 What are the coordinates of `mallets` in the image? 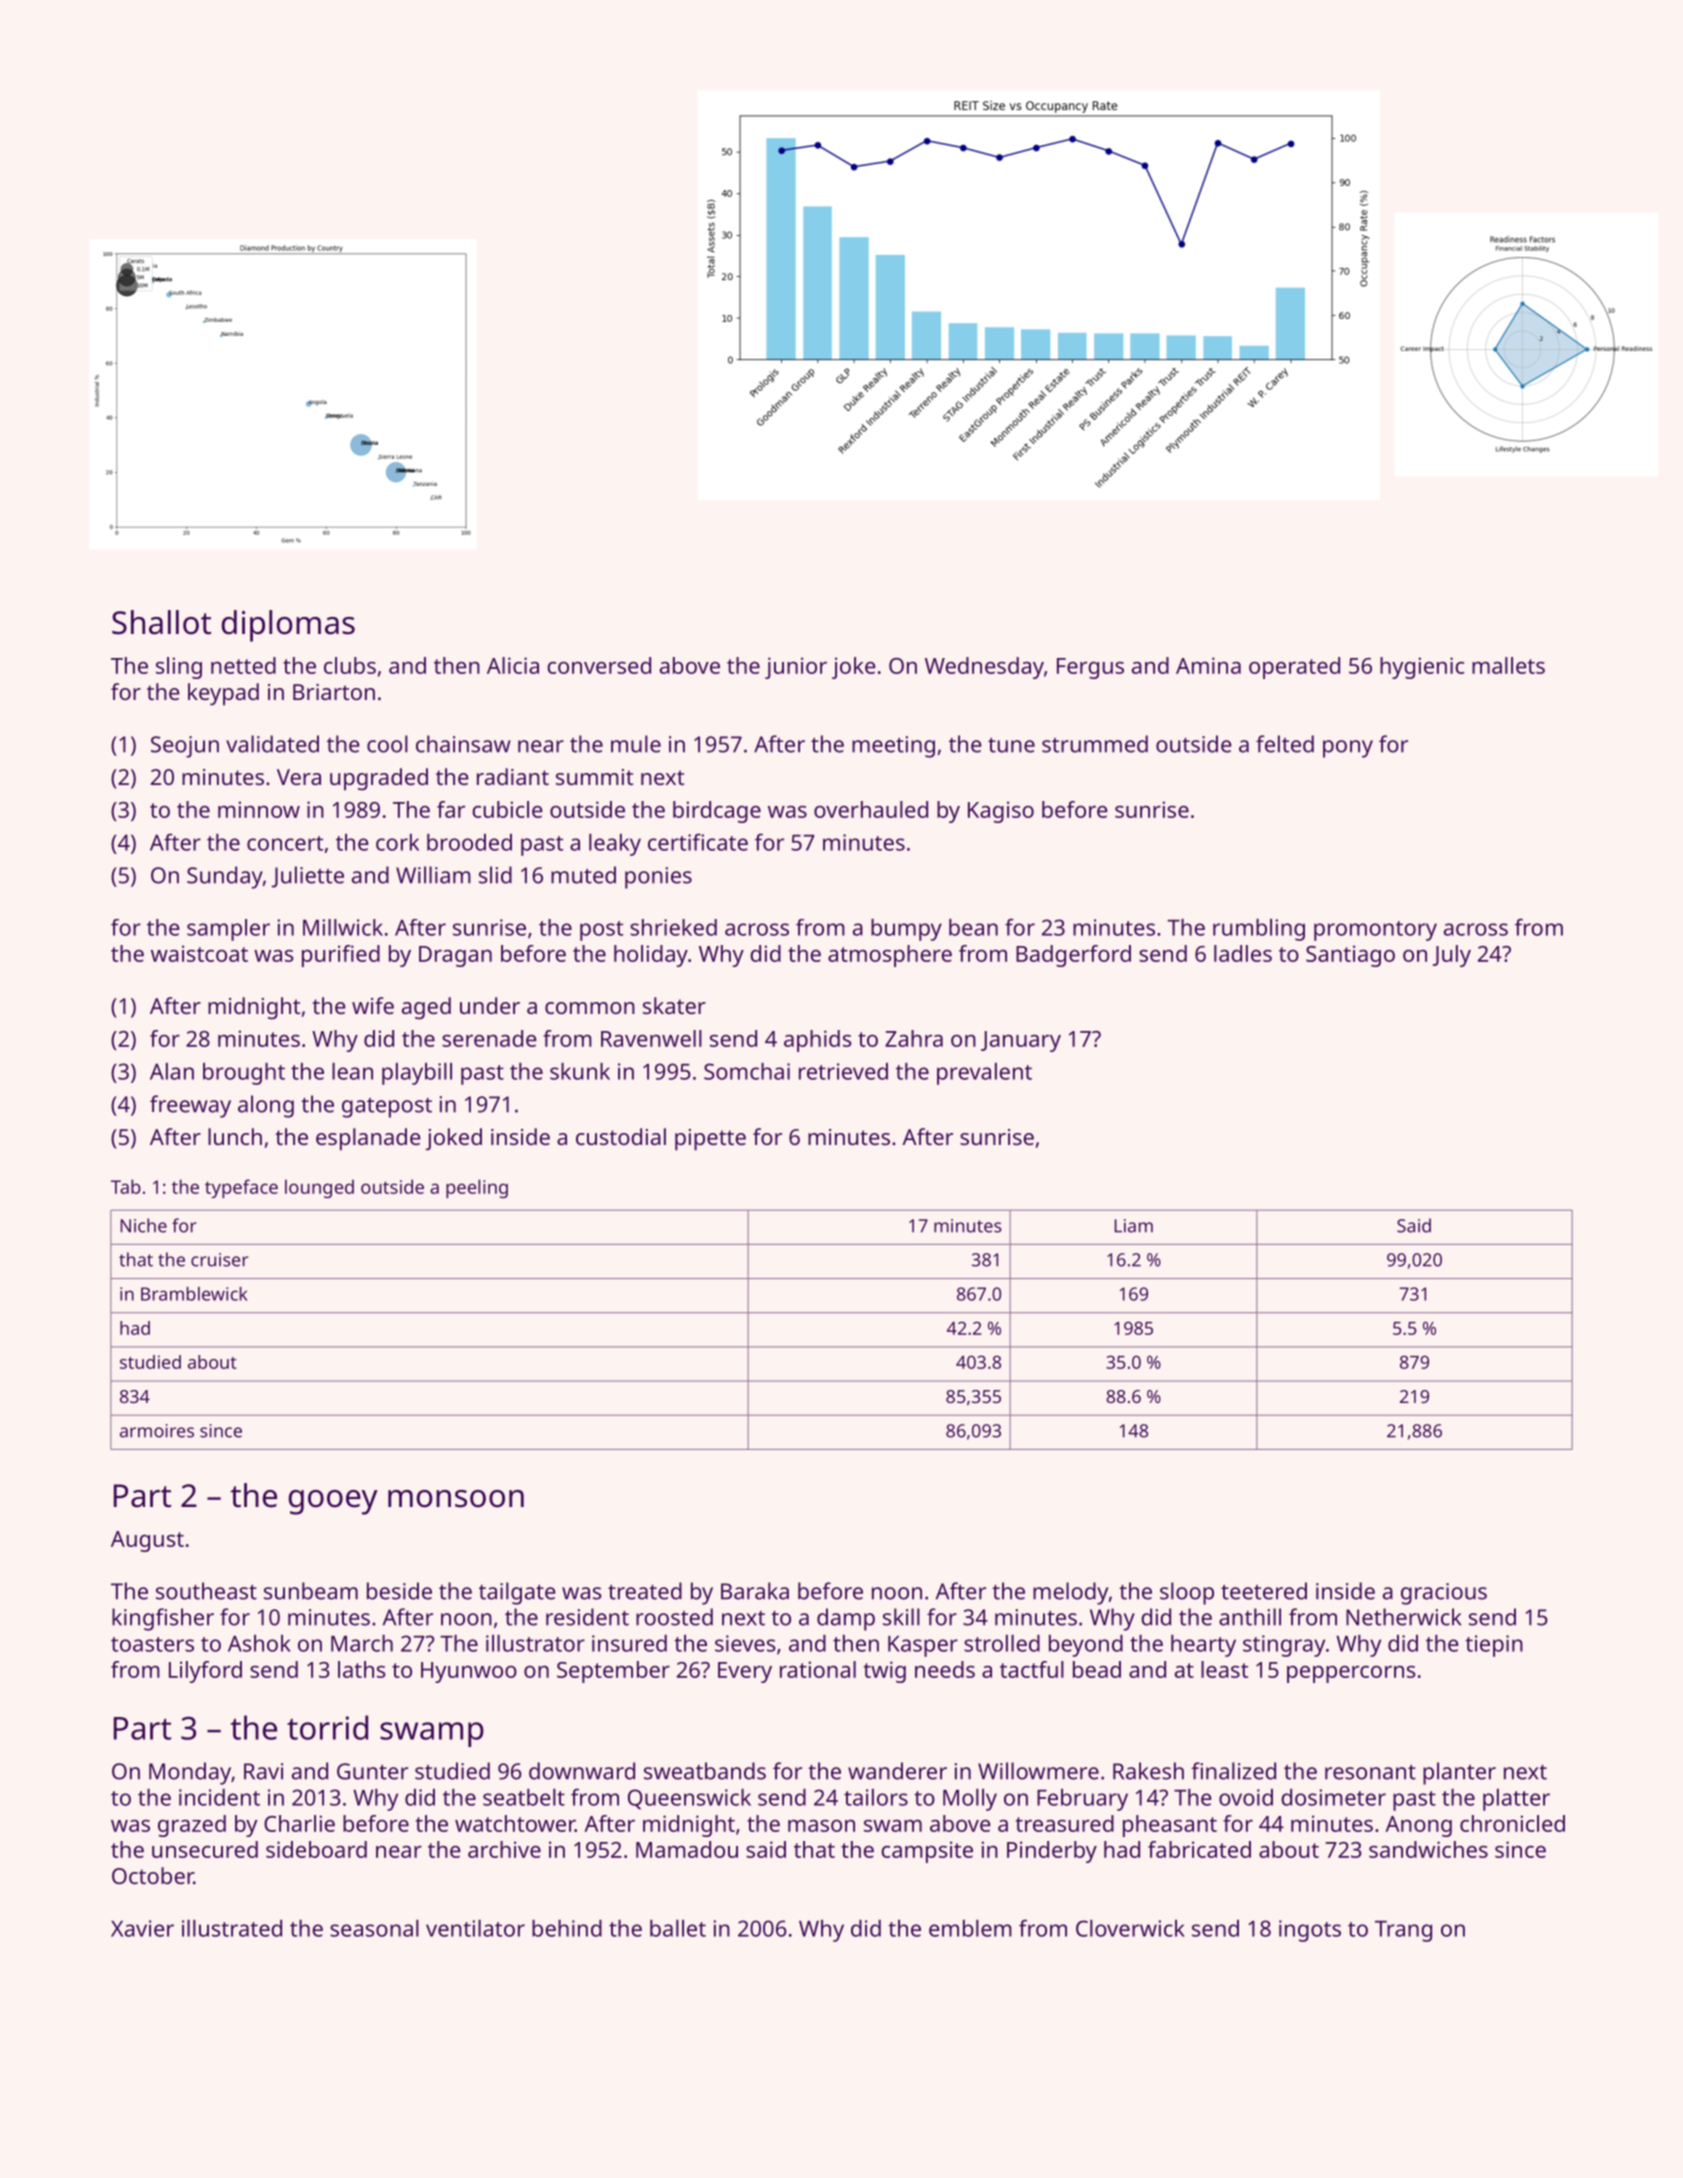 It's located at (1508, 665).
